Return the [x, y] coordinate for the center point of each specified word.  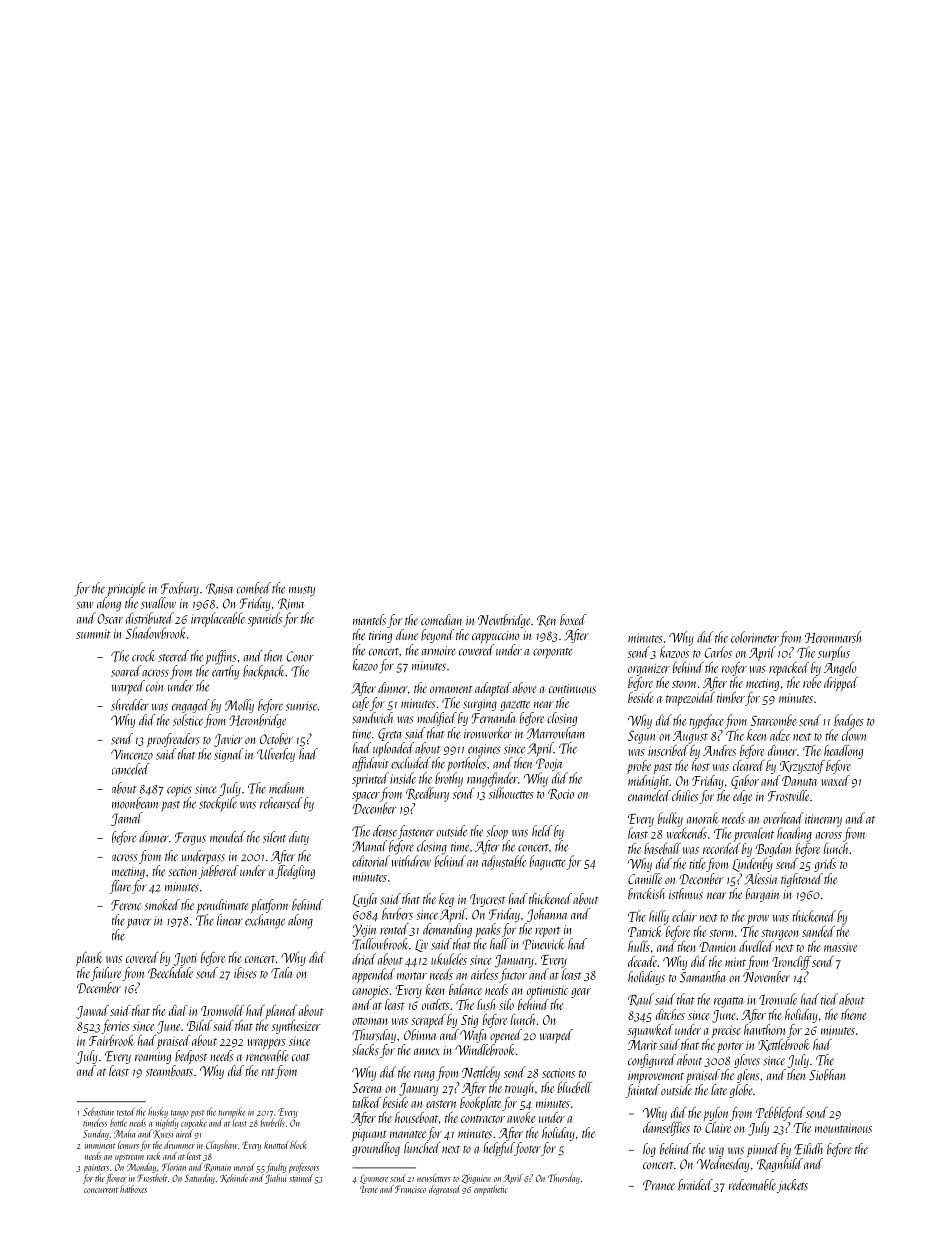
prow [758, 920]
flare [120, 887]
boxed [573, 619]
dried [364, 959]
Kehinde [234, 1178]
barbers [397, 914]
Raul [641, 999]
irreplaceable [218, 619]
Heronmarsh [833, 637]
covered [142, 957]
